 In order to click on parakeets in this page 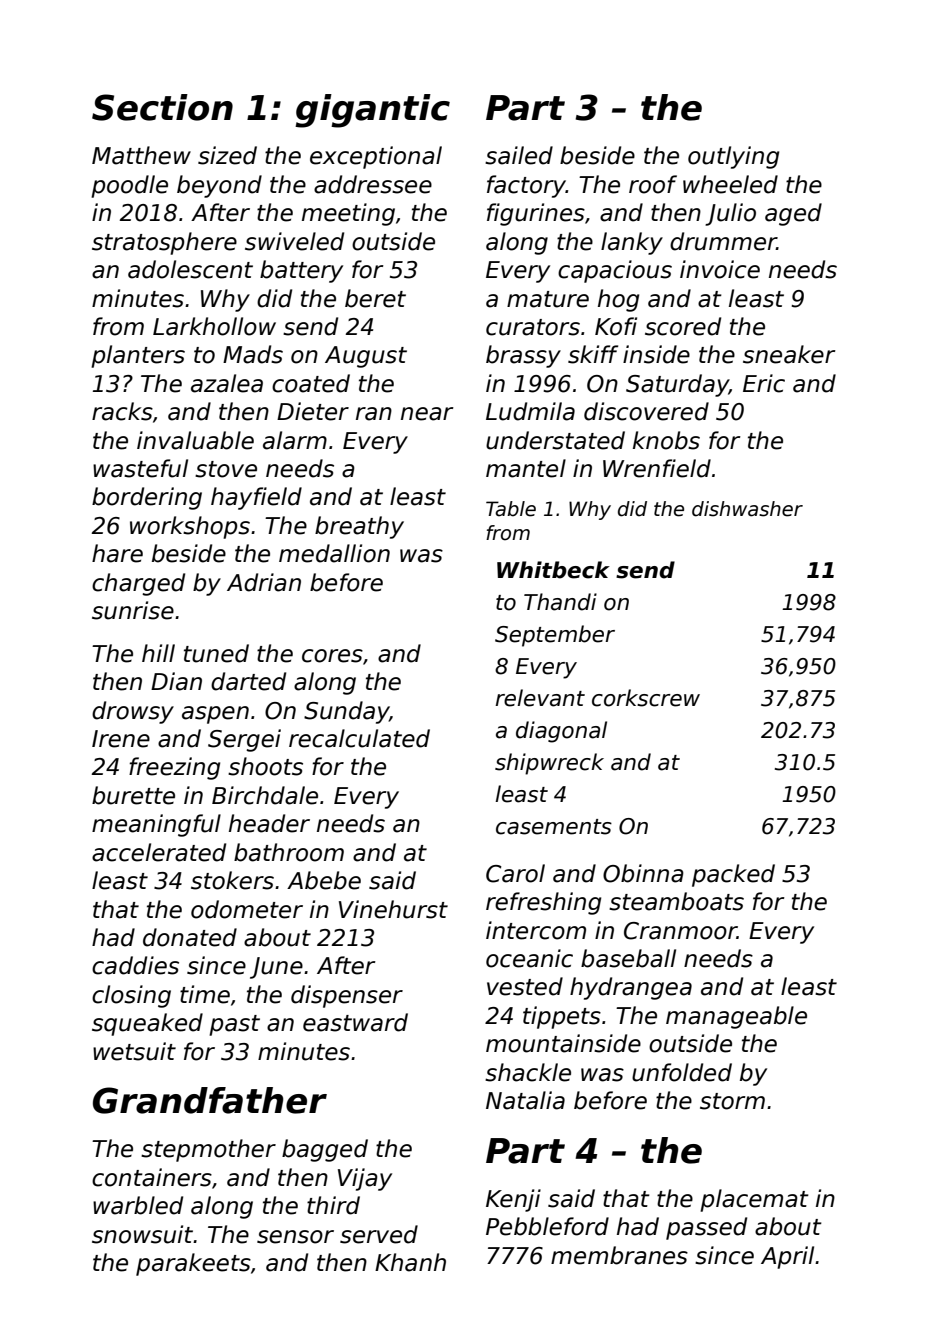, I will do `click(193, 1264)`.
